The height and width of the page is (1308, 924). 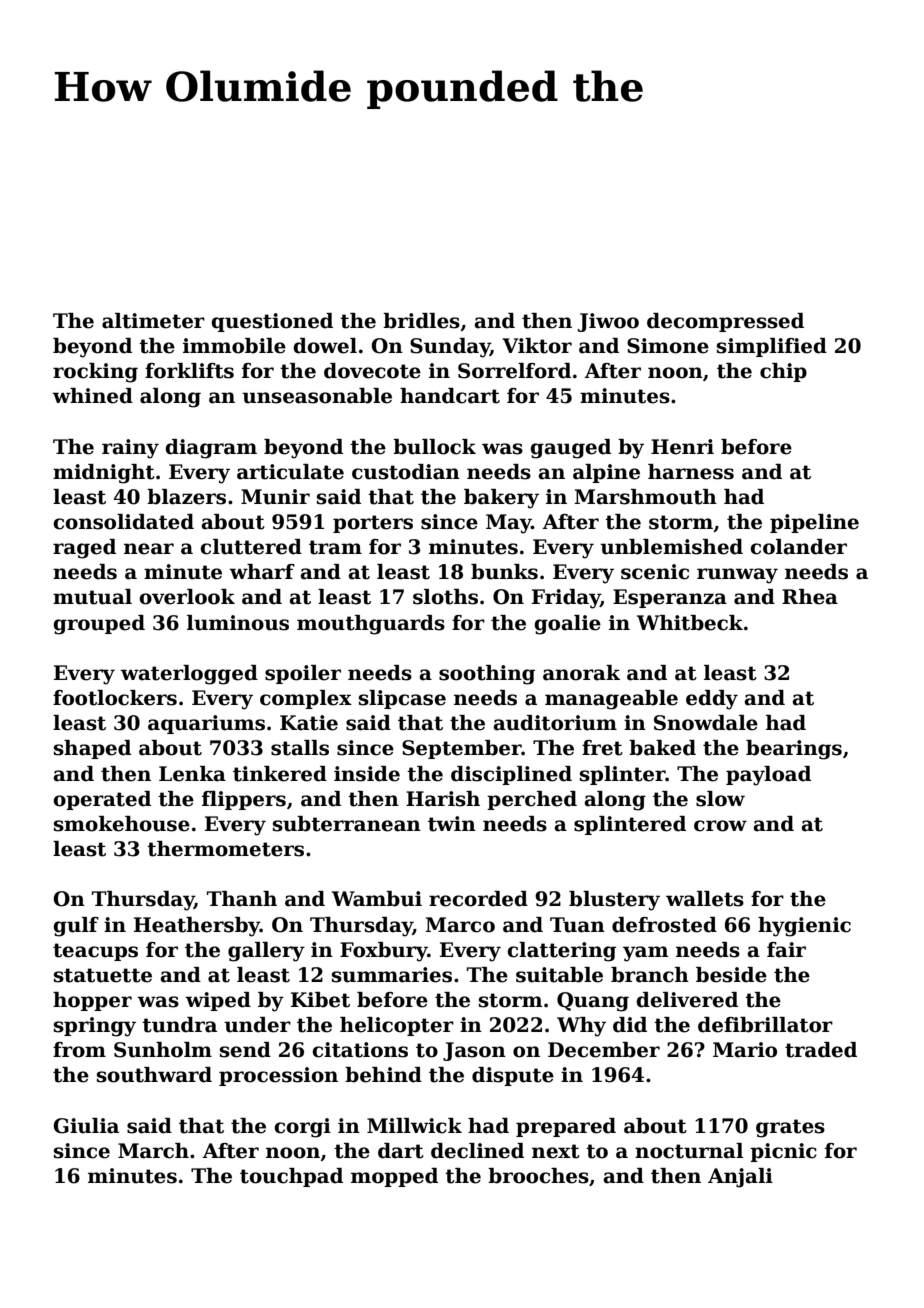 What do you see at coordinates (604, 1050) in the page?
I see `December` at bounding box center [604, 1050].
